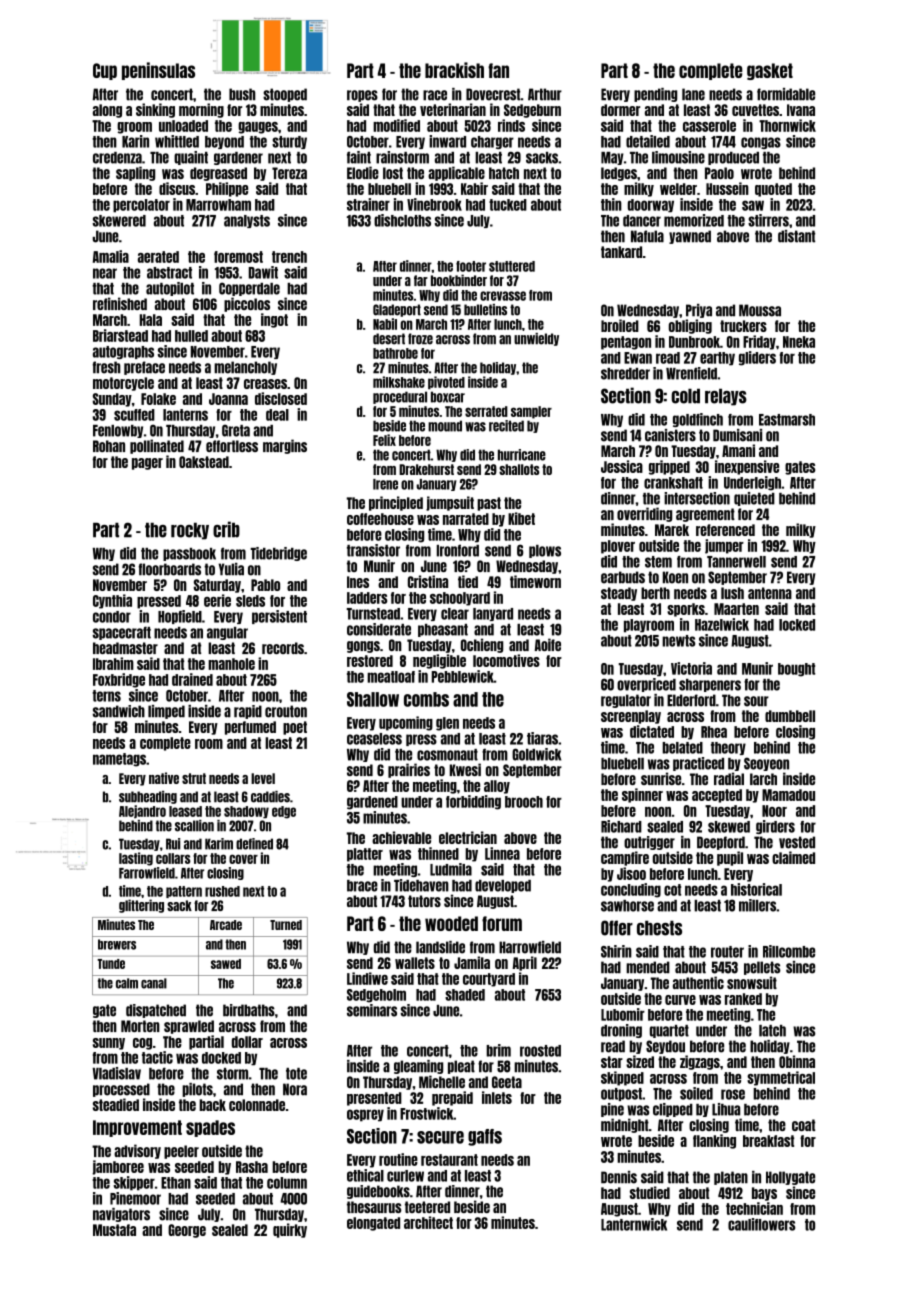 Image resolution: width=908 pixels, height=1316 pixels. What do you see at coordinates (511, 125) in the page?
I see `rinds` at bounding box center [511, 125].
